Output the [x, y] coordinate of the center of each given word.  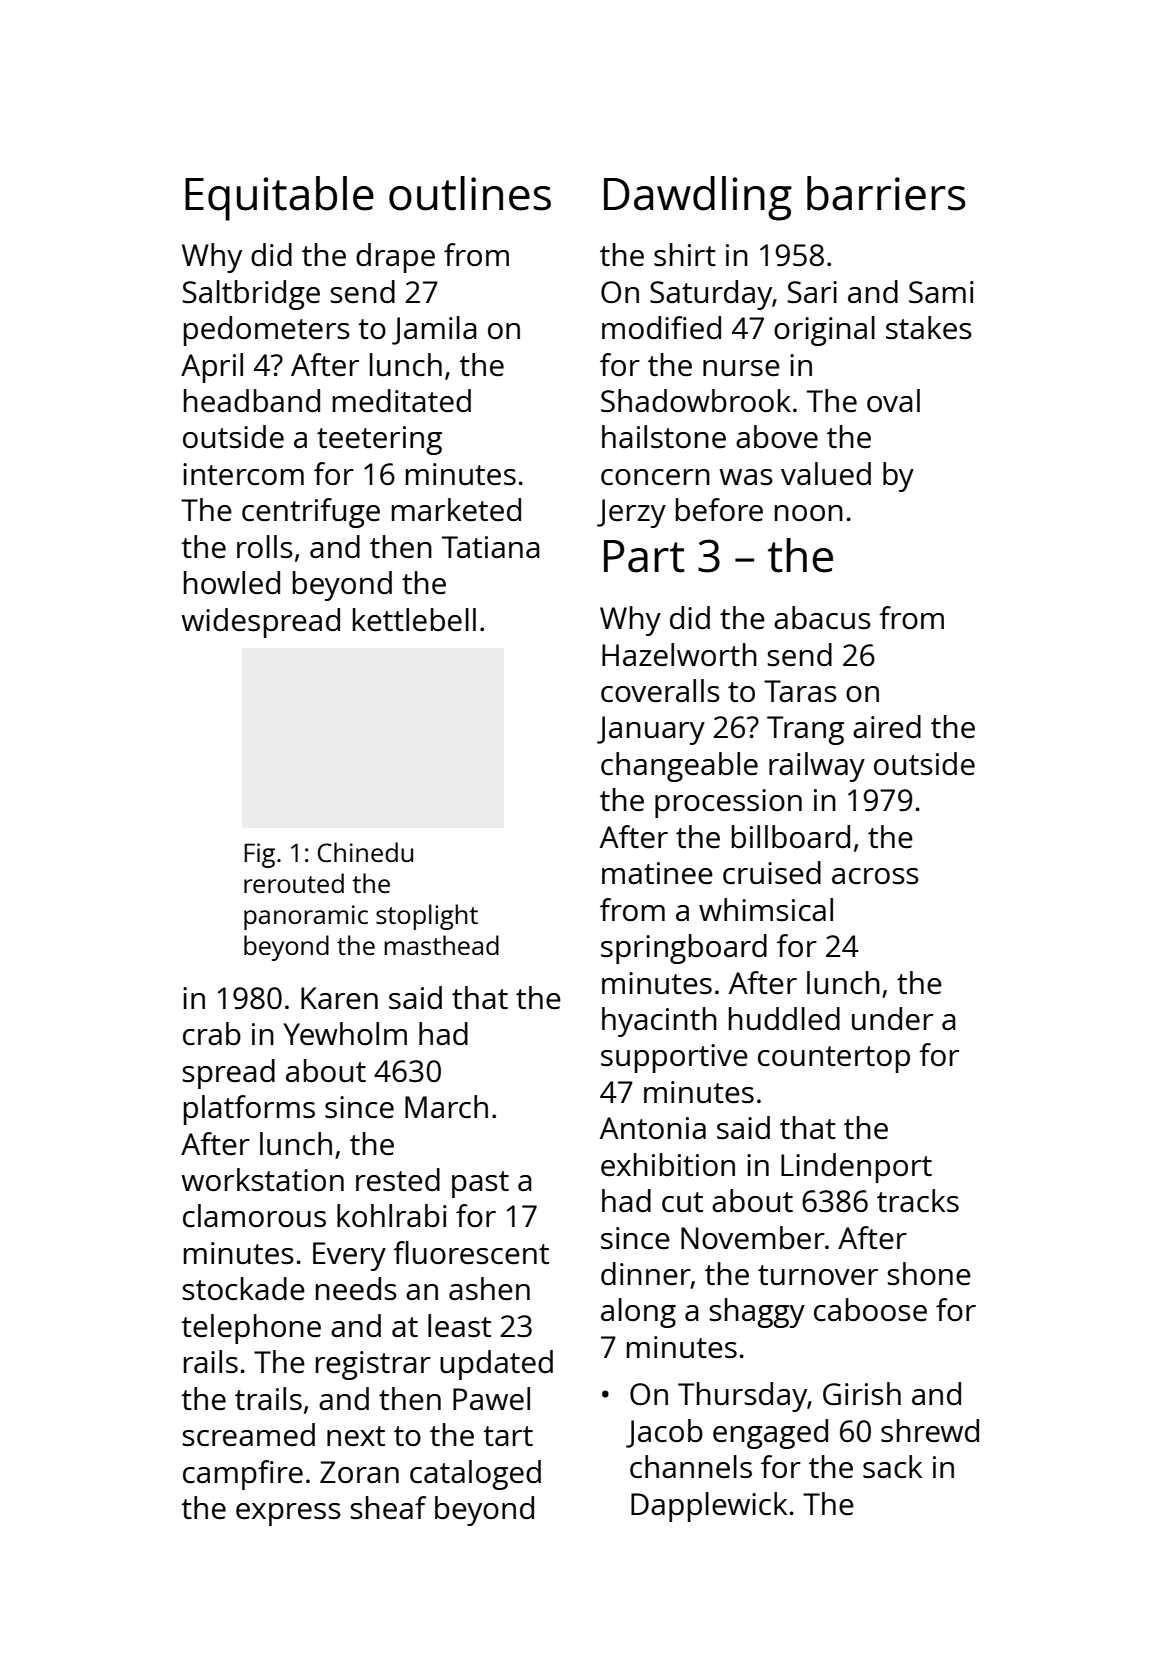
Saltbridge [251, 295]
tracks [918, 1200]
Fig [259, 855]
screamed [248, 1435]
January [651, 730]
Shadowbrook [696, 400]
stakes [929, 328]
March [446, 1106]
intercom [243, 474]
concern [655, 477]
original [824, 331]
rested [398, 1180]
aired [887, 727]
